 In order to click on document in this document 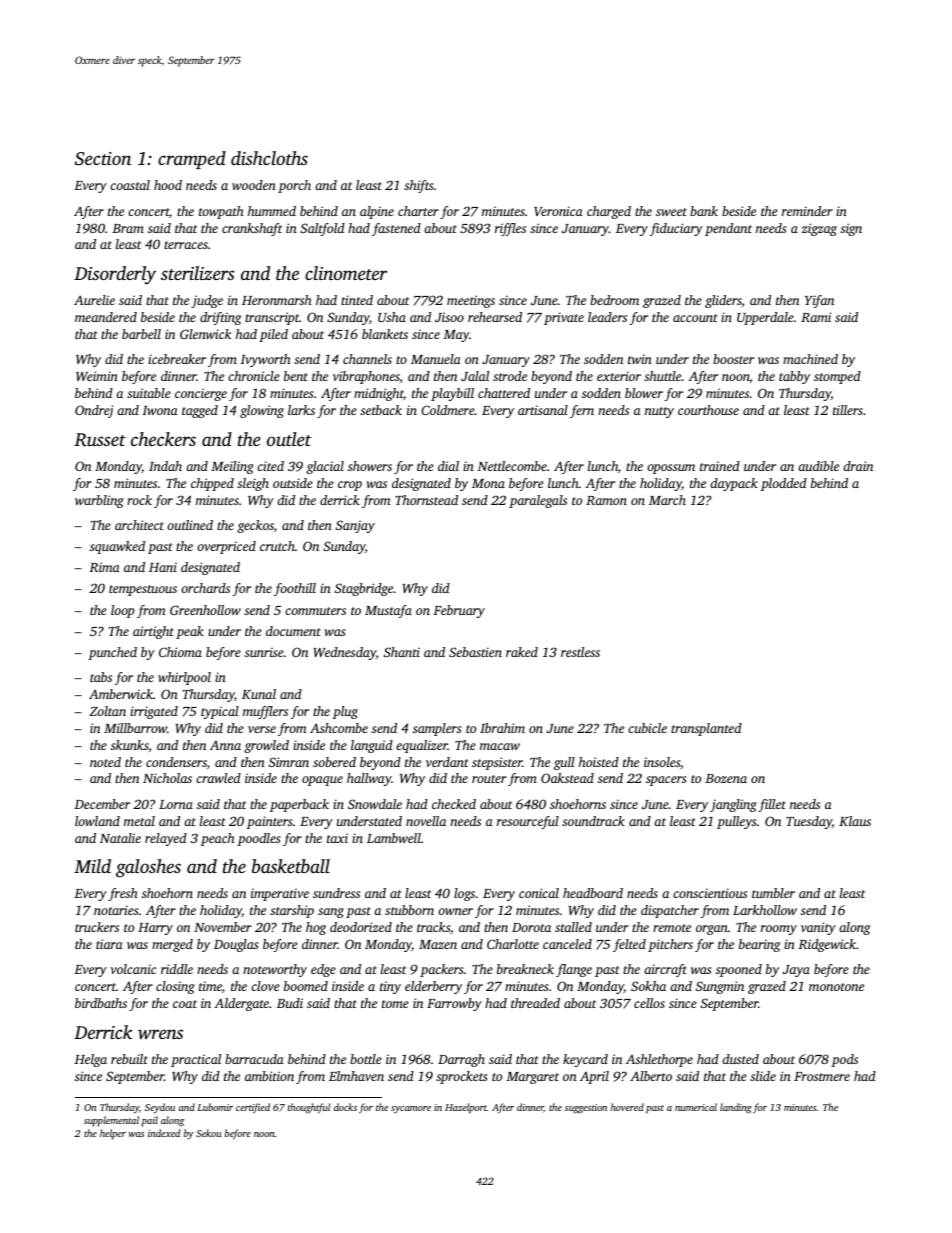, I will do `click(293, 631)`.
